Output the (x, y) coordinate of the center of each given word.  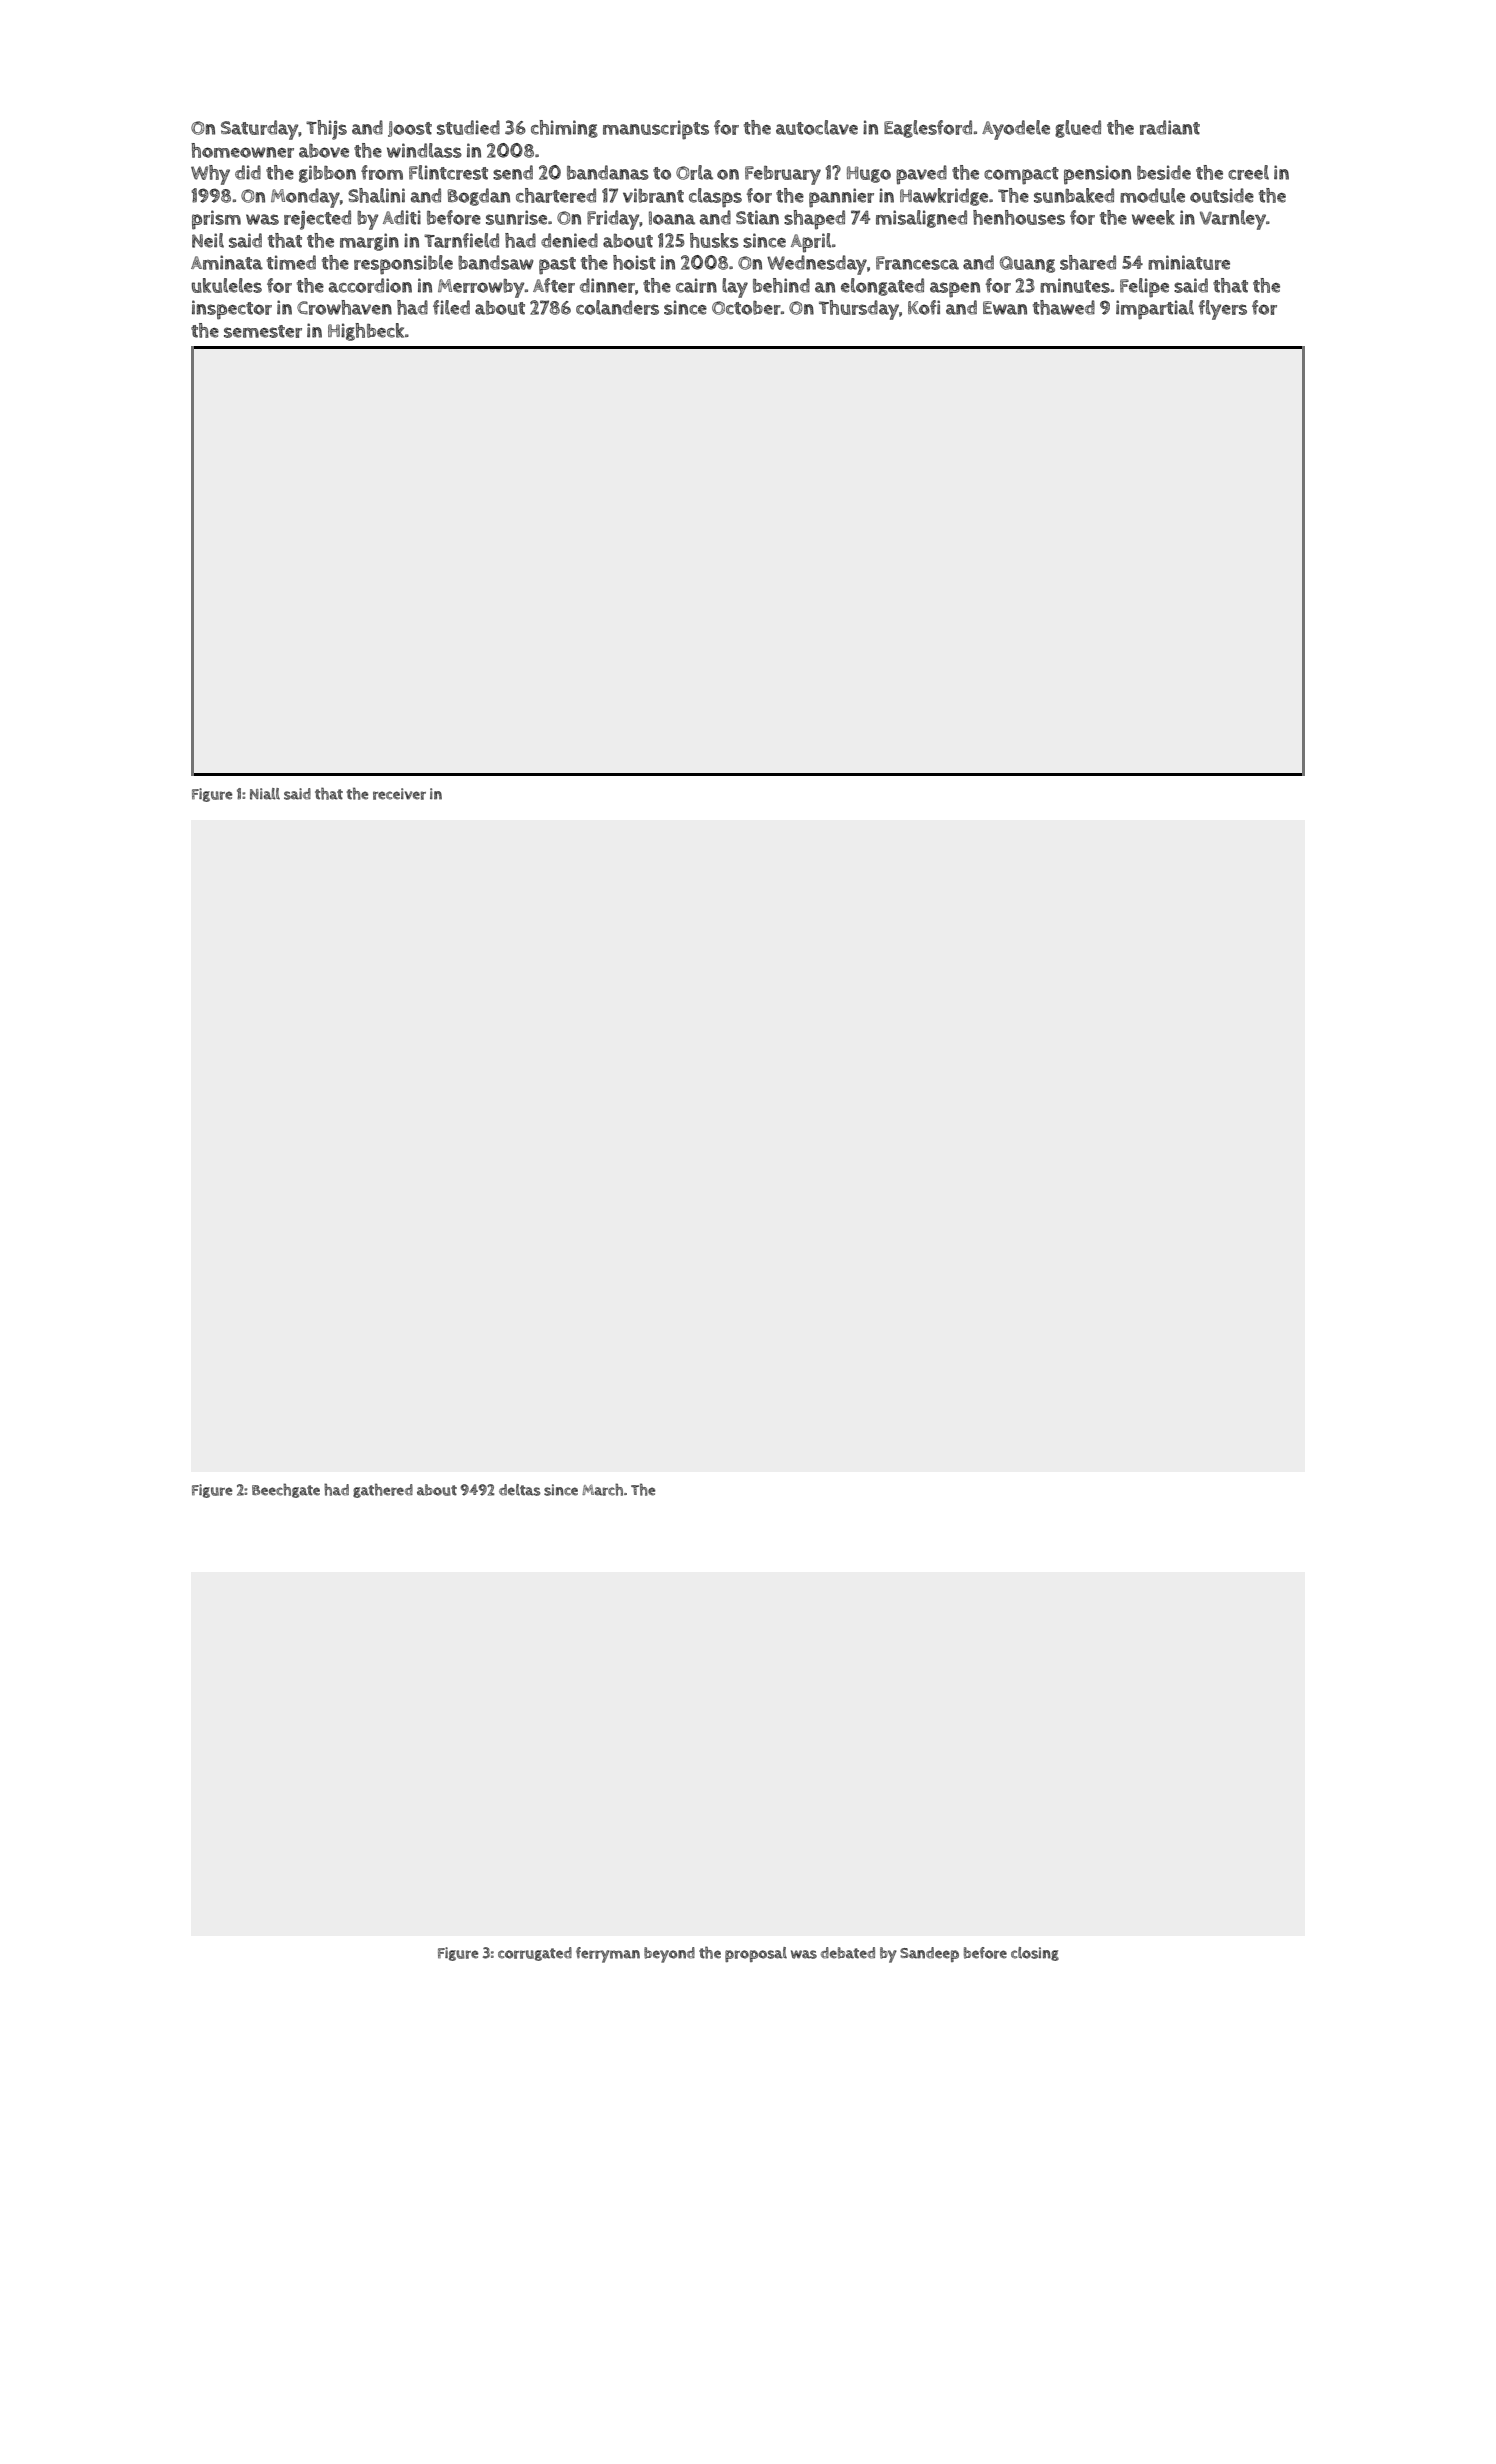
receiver (399, 794)
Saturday (260, 130)
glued (1078, 129)
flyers (1223, 310)
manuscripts (656, 130)
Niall (265, 794)
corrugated (535, 1954)
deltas (520, 1490)
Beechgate (286, 1490)
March (602, 1489)
